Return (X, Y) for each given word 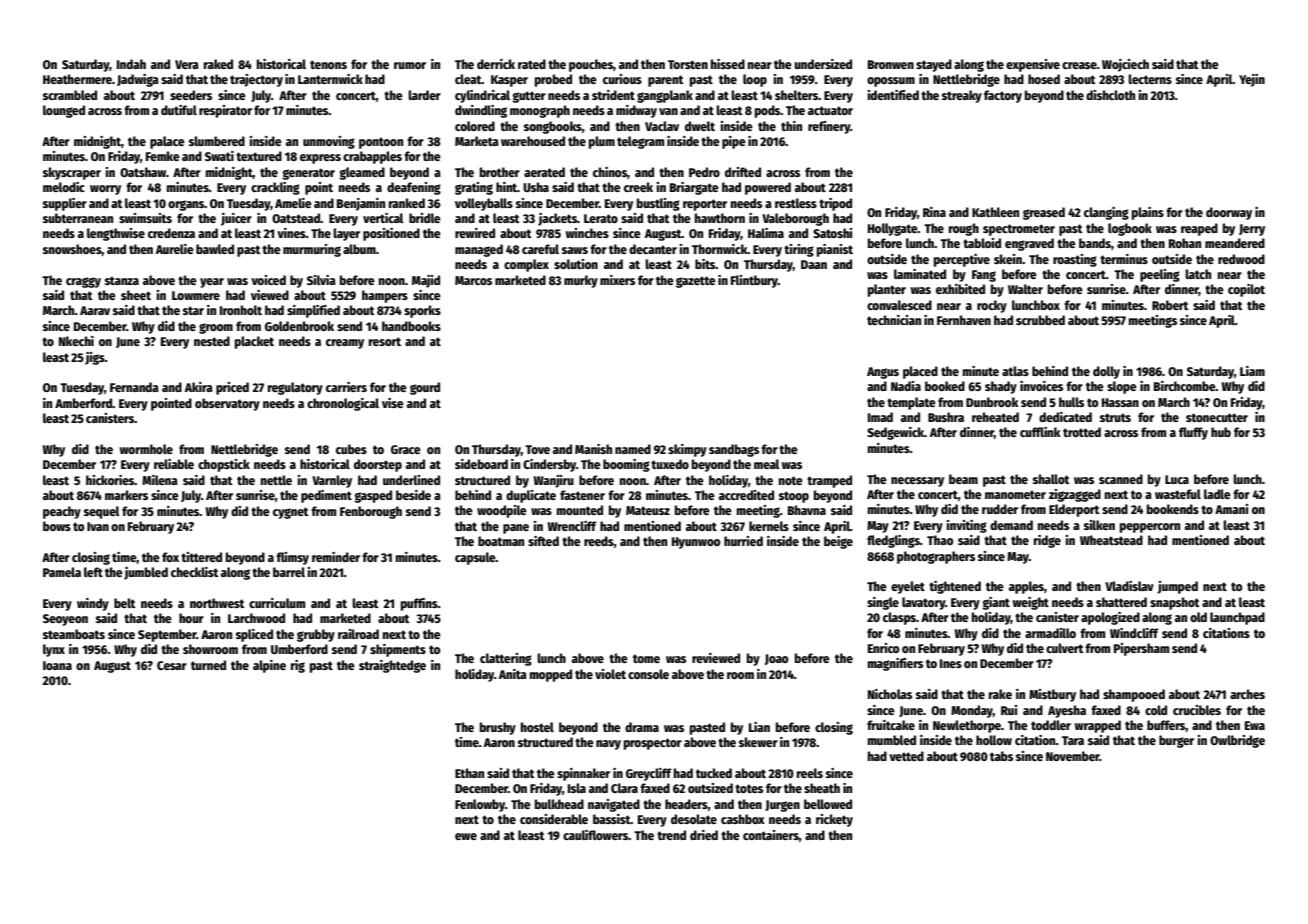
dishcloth (1110, 95)
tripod (835, 204)
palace (167, 142)
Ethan (469, 773)
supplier (65, 204)
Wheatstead (1111, 540)
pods (768, 111)
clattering (506, 659)
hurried (743, 541)
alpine (269, 666)
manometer (1015, 494)
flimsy (292, 558)
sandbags (734, 450)
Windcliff (1134, 633)
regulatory (295, 388)
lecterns (1150, 79)
